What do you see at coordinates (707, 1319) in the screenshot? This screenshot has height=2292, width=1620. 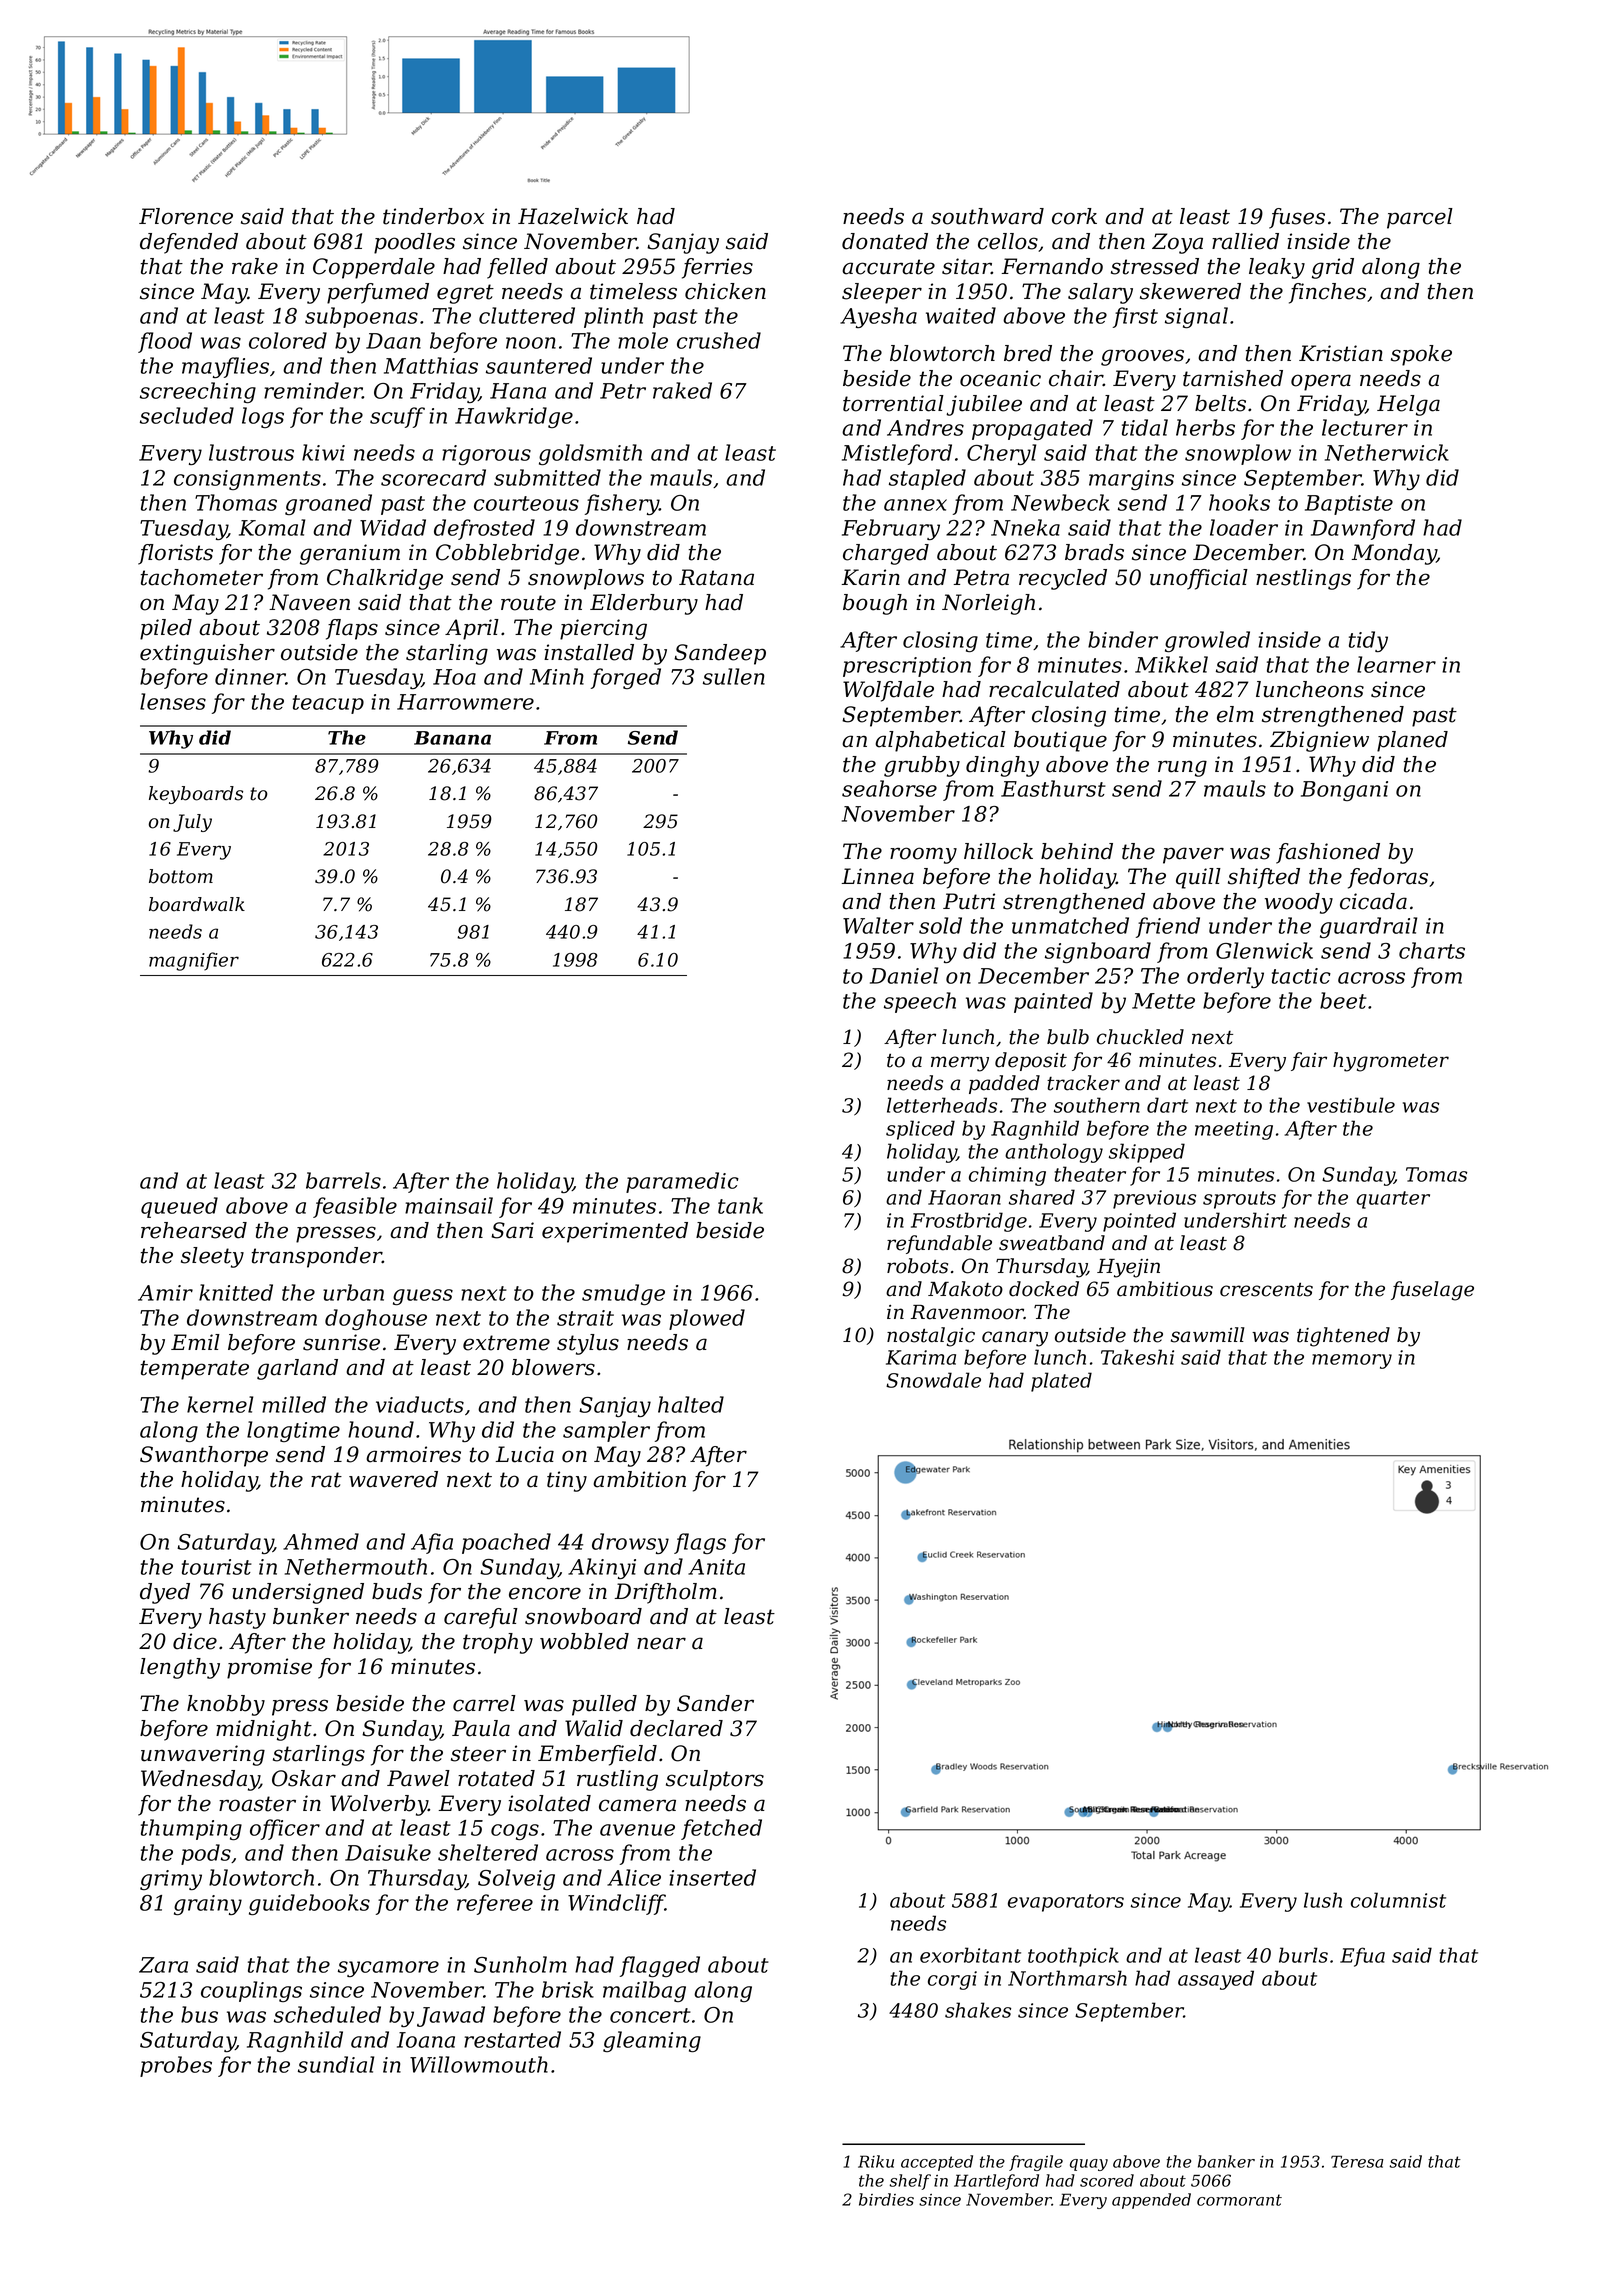 I see `plowed` at bounding box center [707, 1319].
